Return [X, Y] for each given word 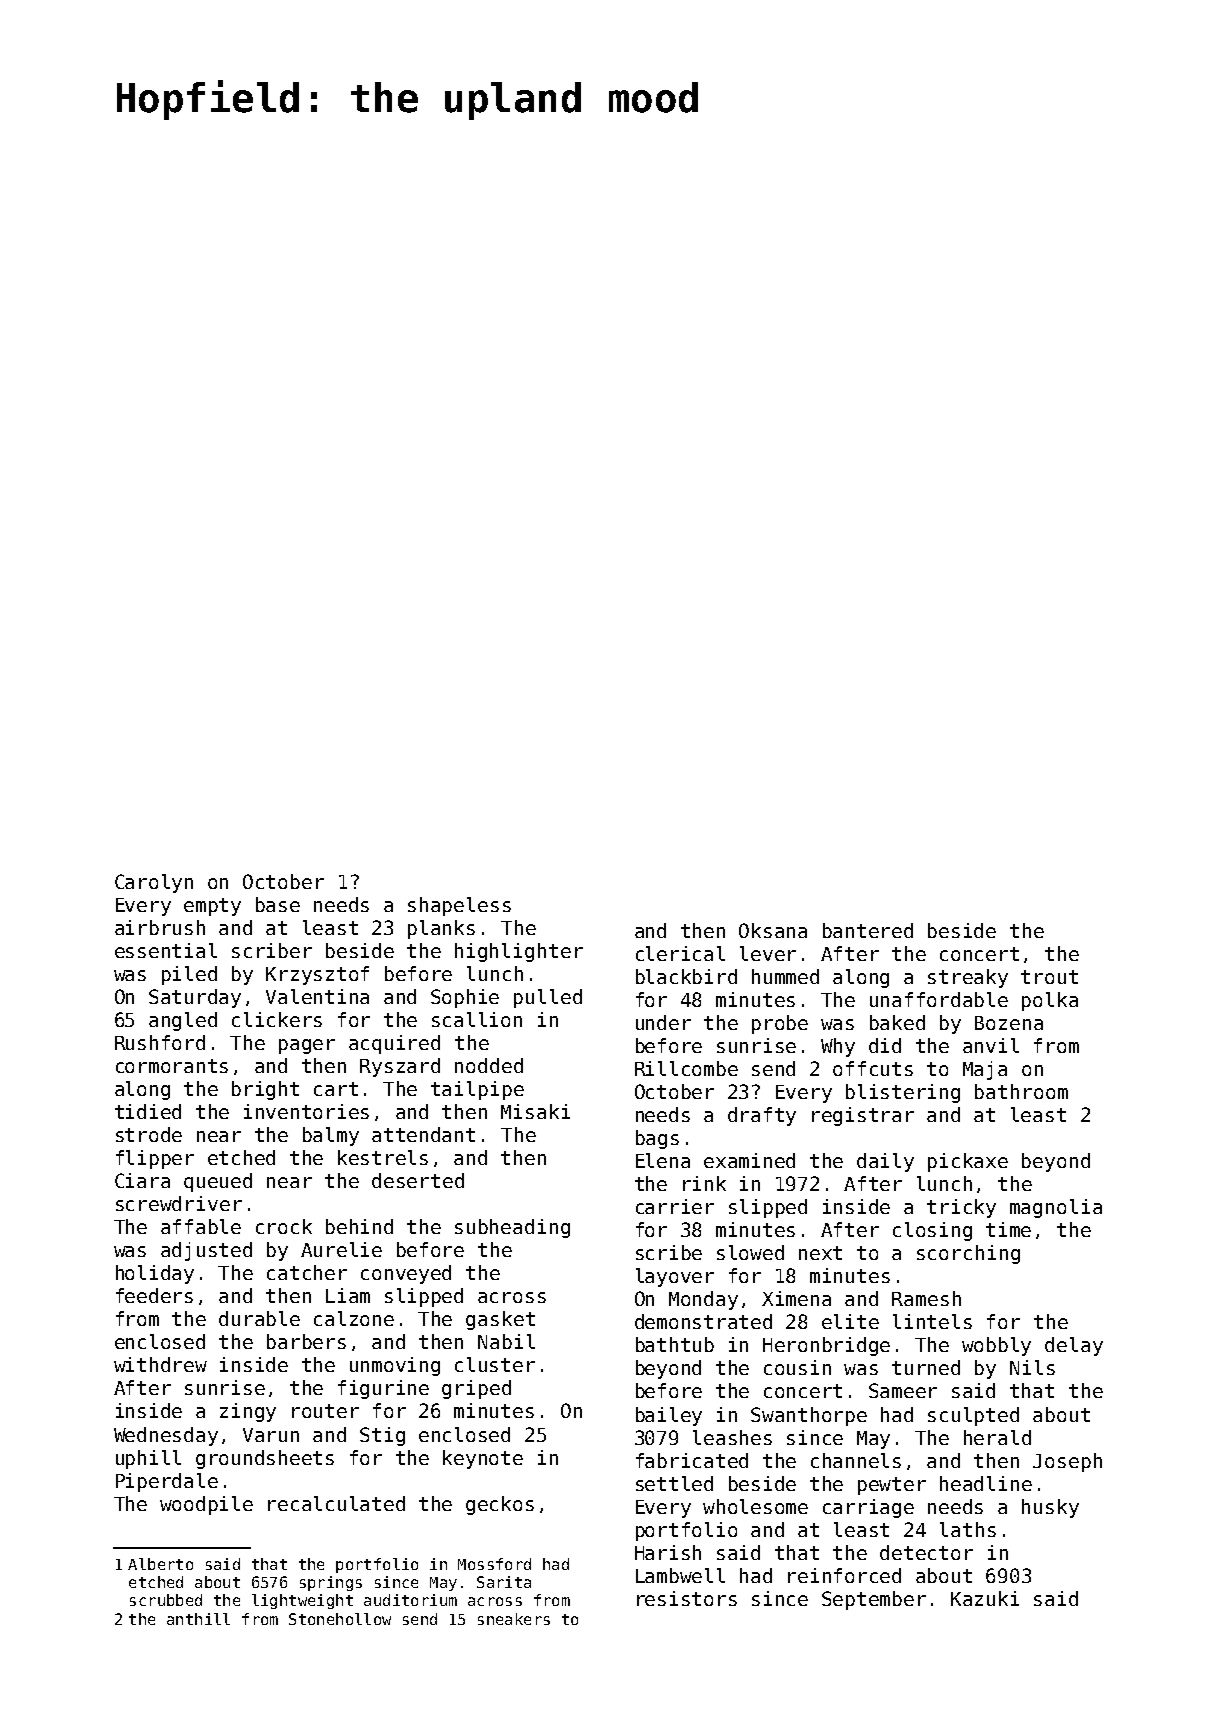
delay [1074, 1346]
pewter [892, 1486]
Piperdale [167, 1482]
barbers [306, 1341]
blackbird [686, 976]
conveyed [406, 1274]
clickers [277, 1019]
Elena [663, 1160]
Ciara [142, 1180]
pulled [548, 998]
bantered [868, 930]
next [820, 1253]
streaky [968, 978]
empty [212, 907]
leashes [732, 1437]
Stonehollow [340, 1619]
